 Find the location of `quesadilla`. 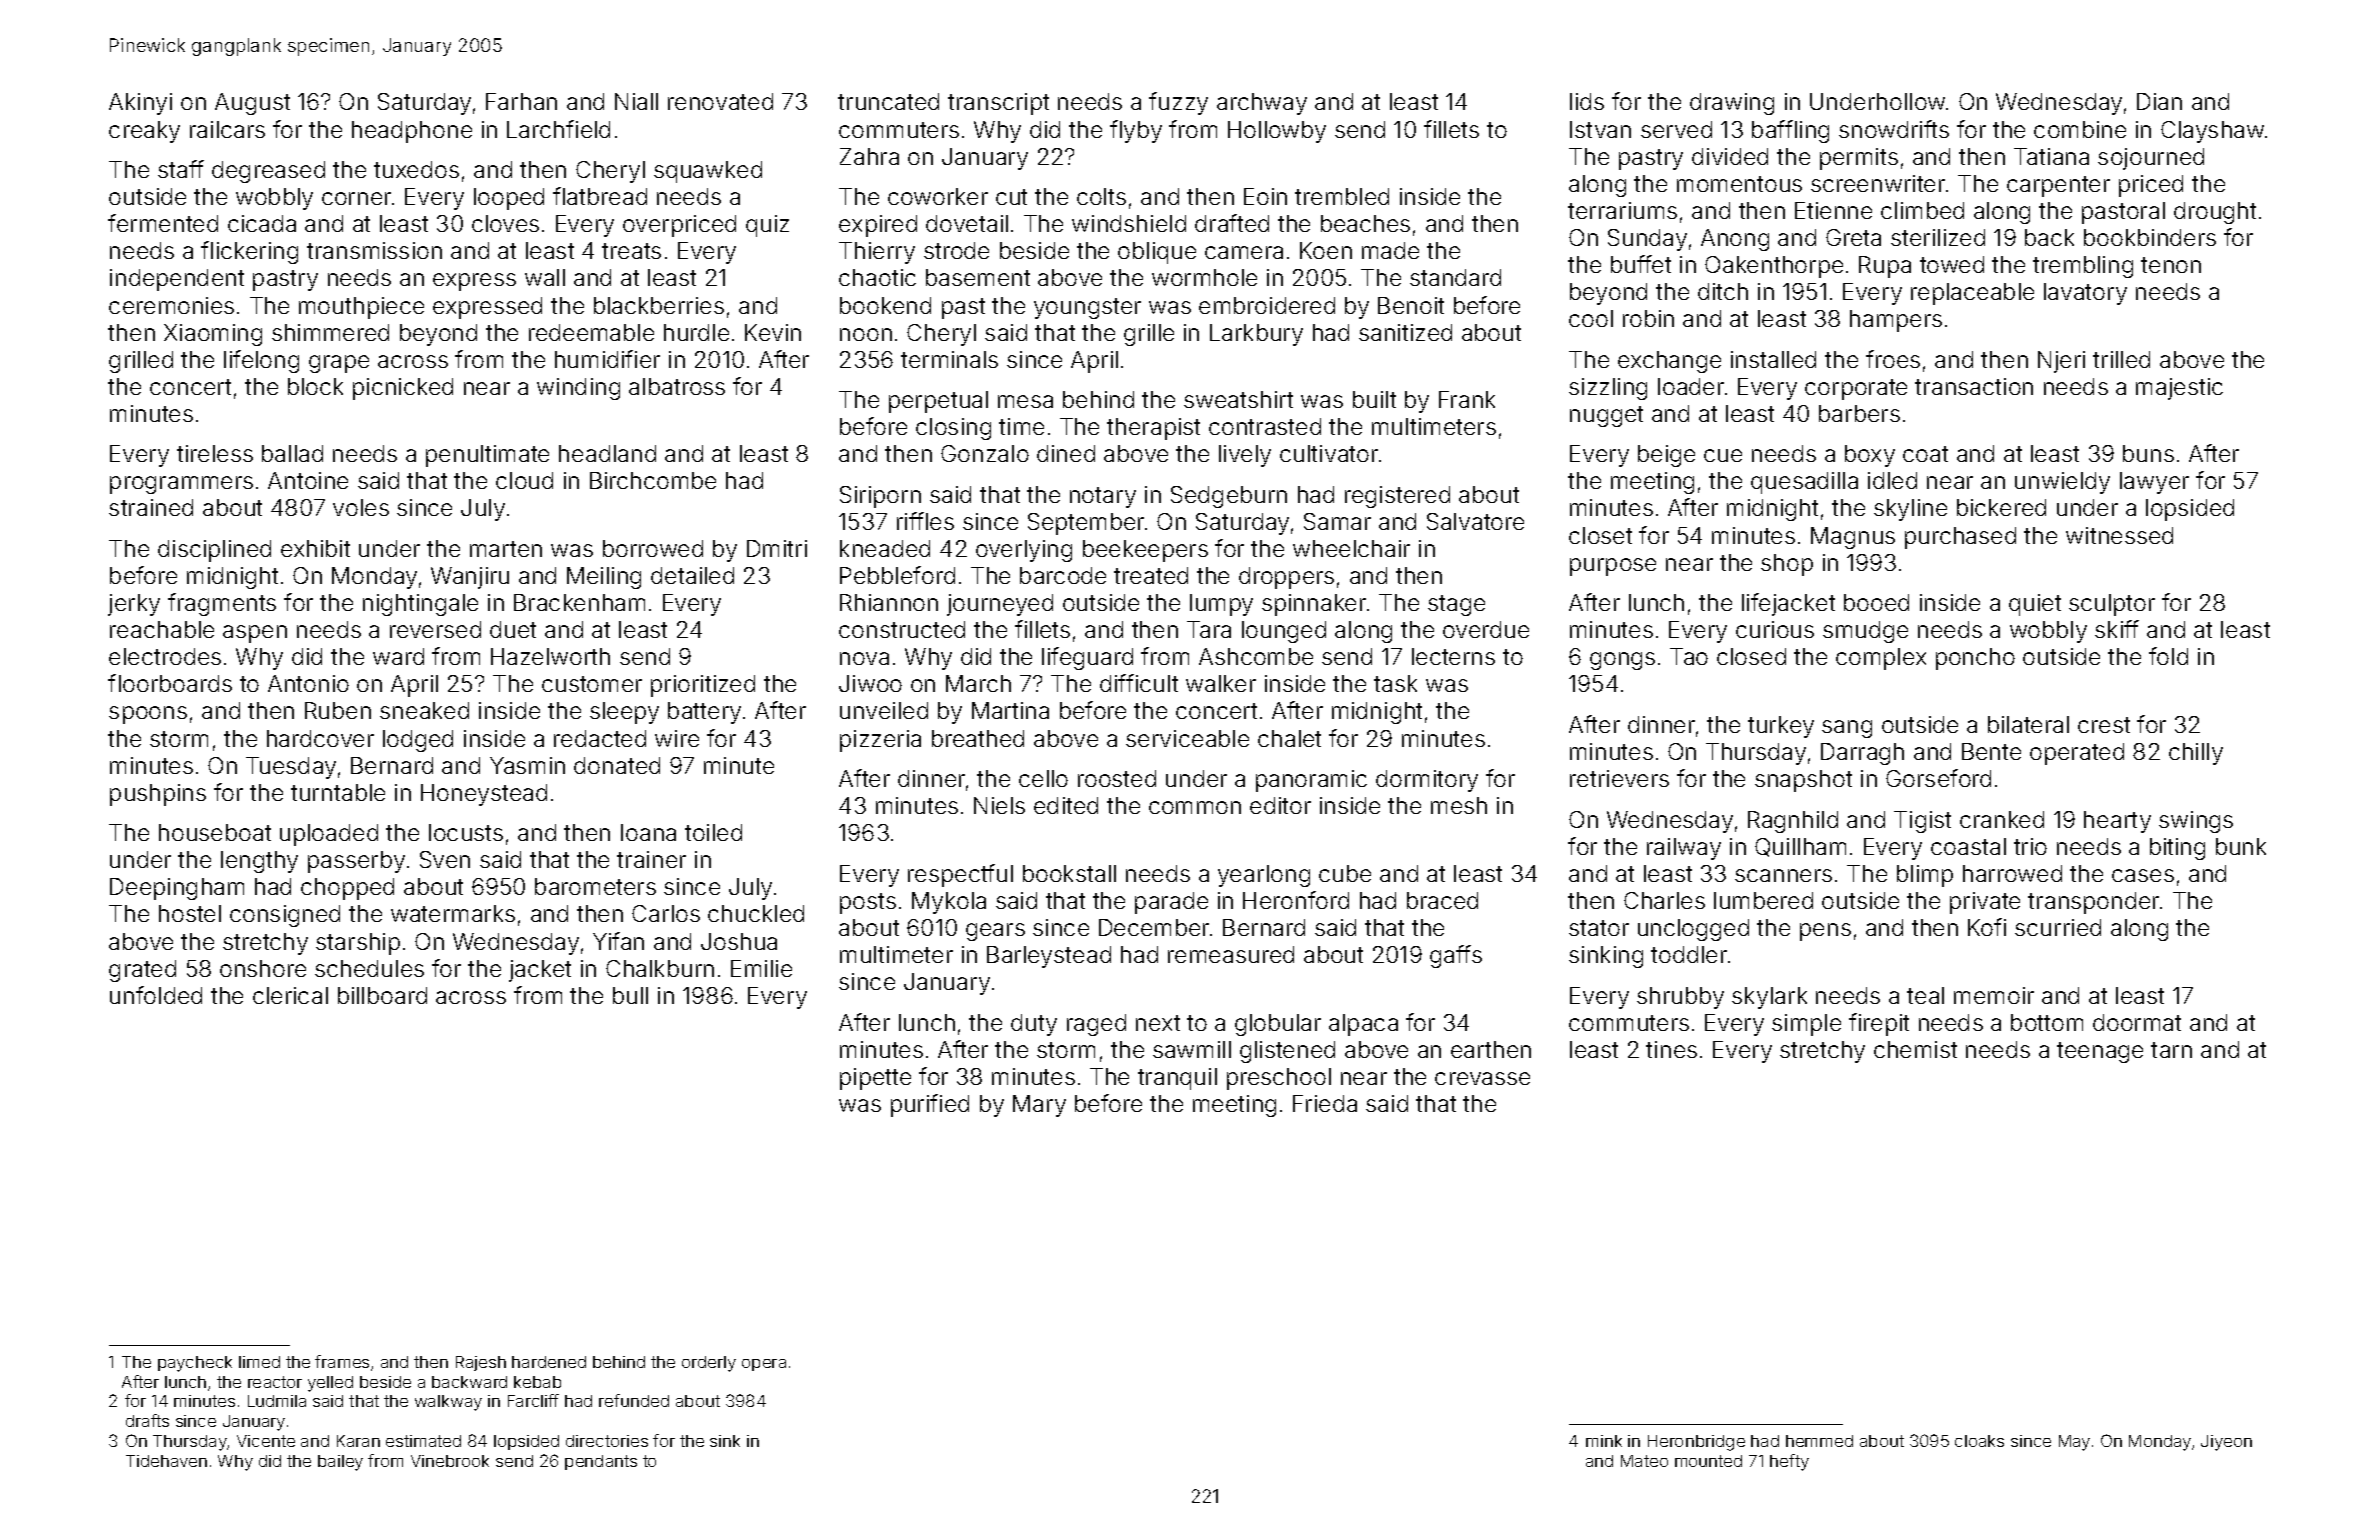

quesadilla is located at coordinates (1804, 483).
